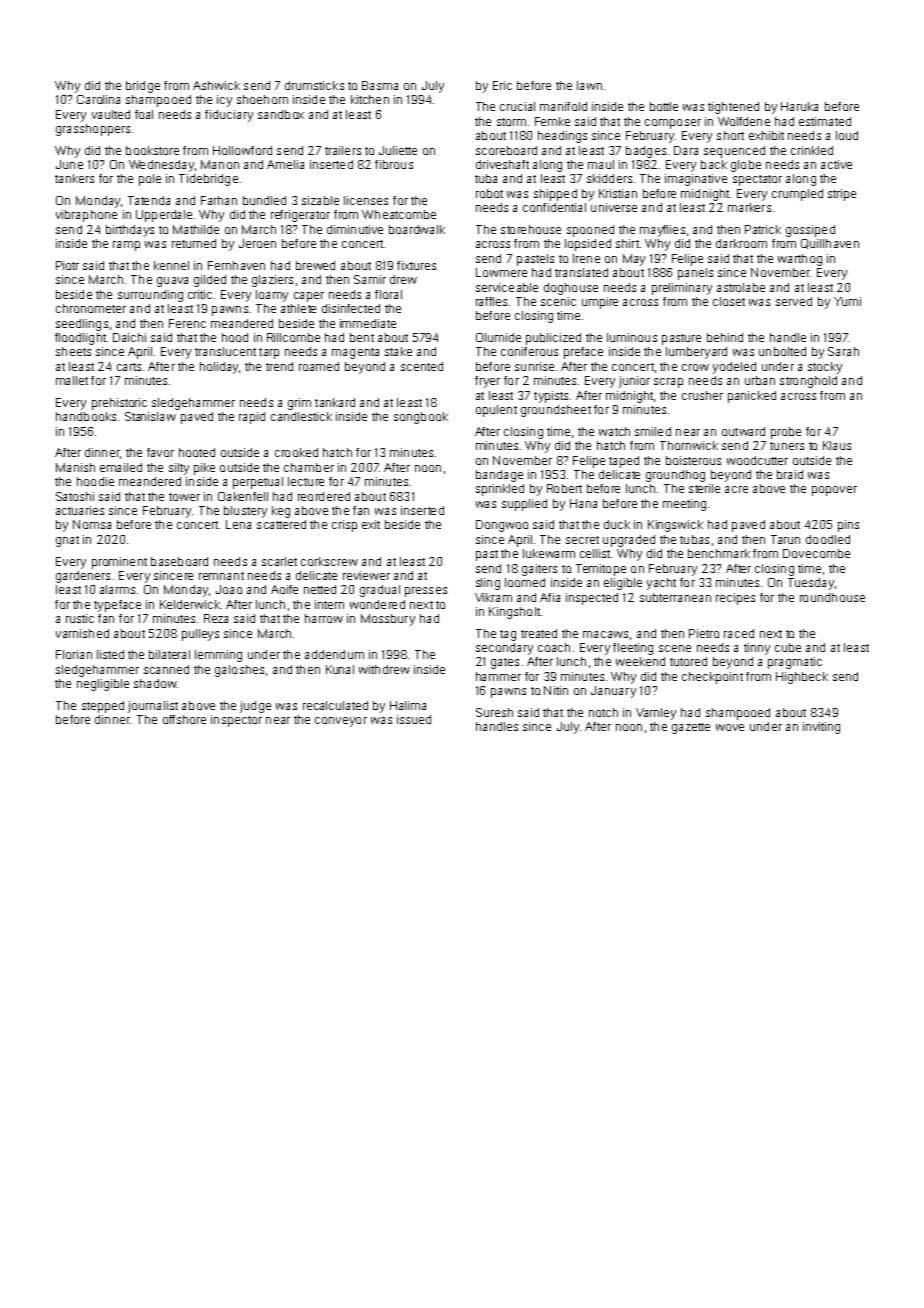 The image size is (924, 1308). Describe the element at coordinates (399, 214) in the page. I see `Wheatcombe` at that location.
